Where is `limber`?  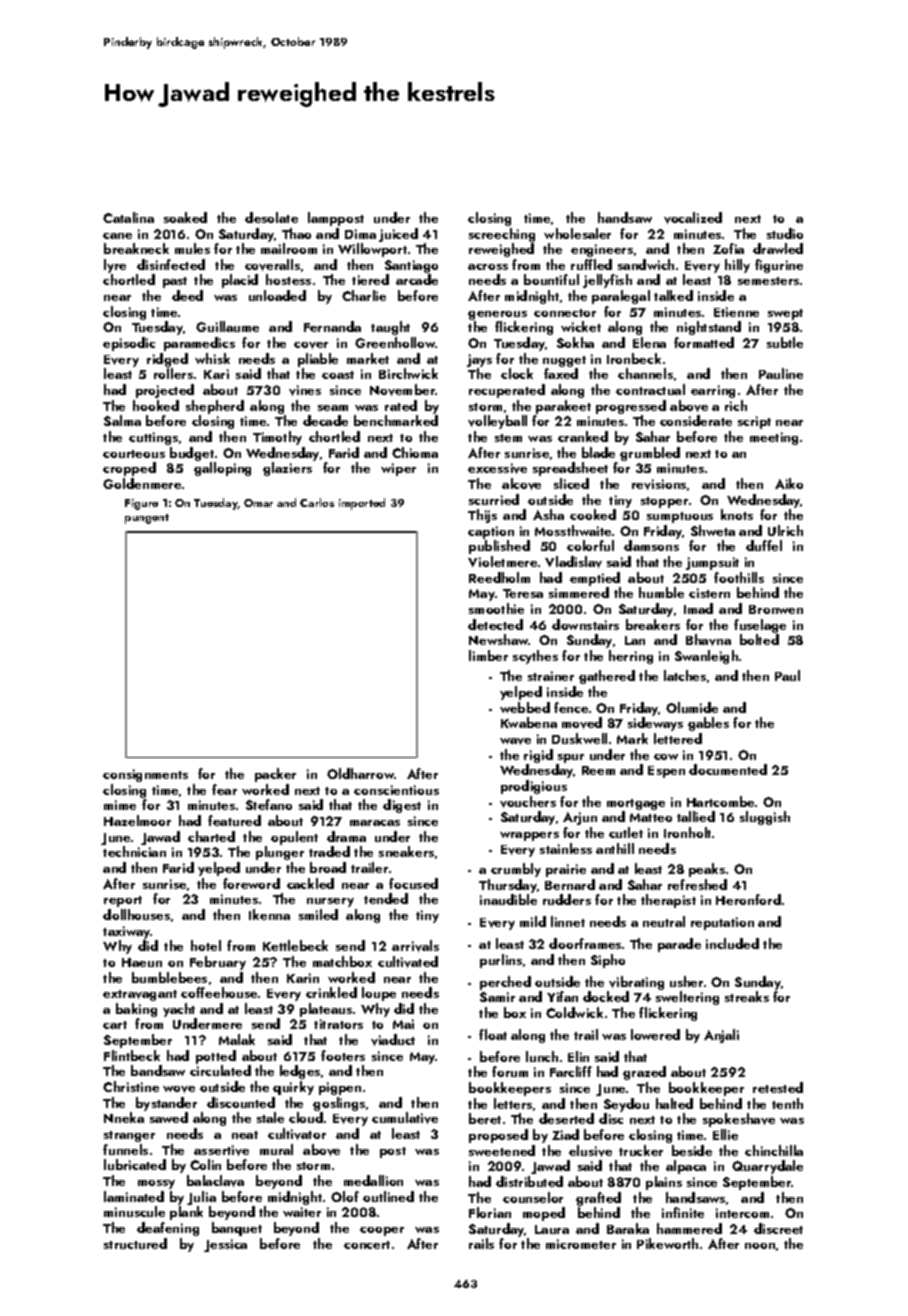 limber is located at coordinates (488, 655).
